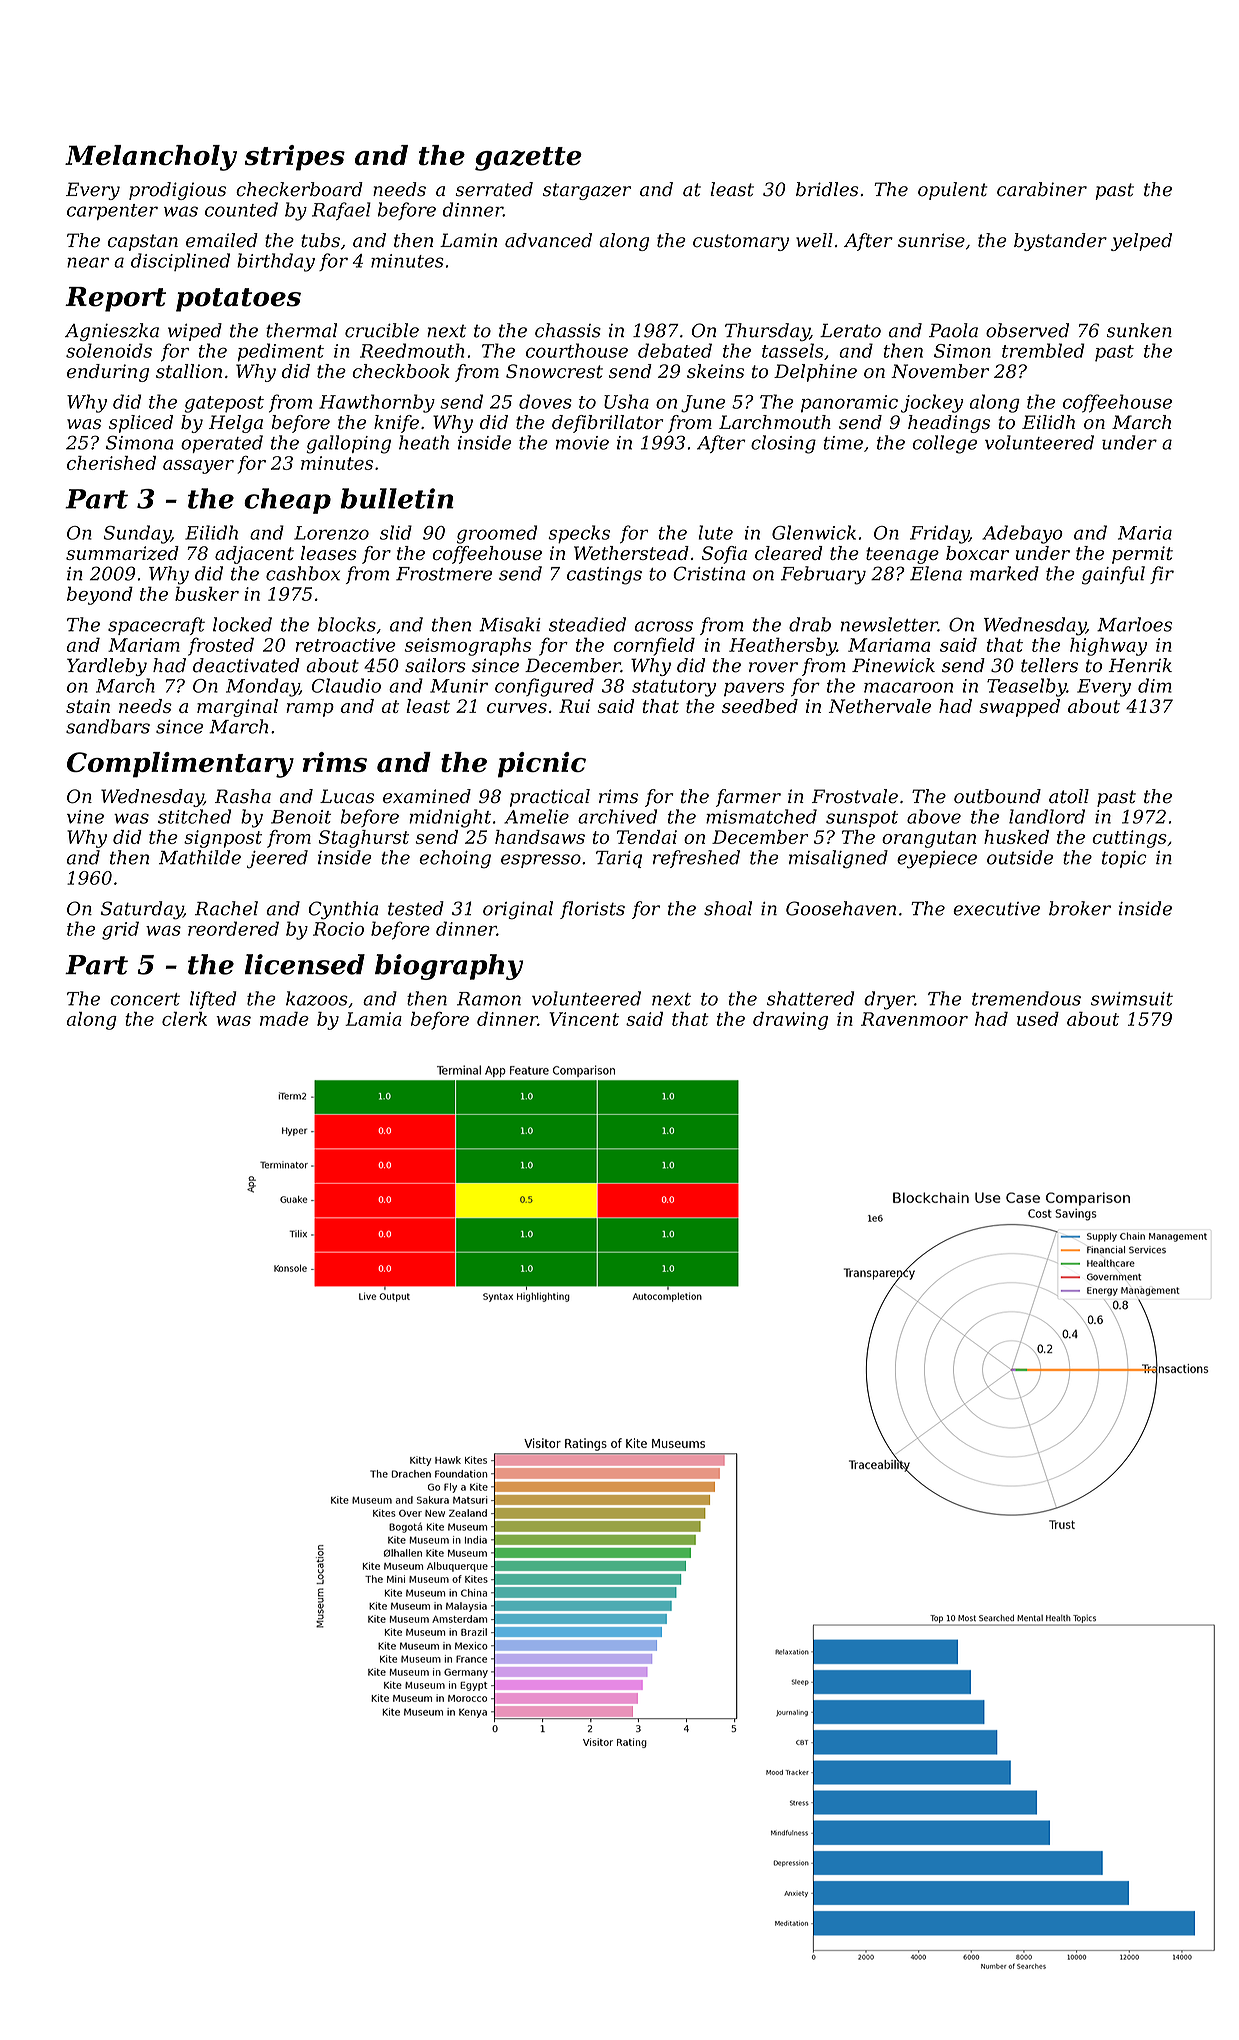 The image size is (1239, 2040). What do you see at coordinates (347, 796) in the screenshot?
I see `Lucas` at bounding box center [347, 796].
